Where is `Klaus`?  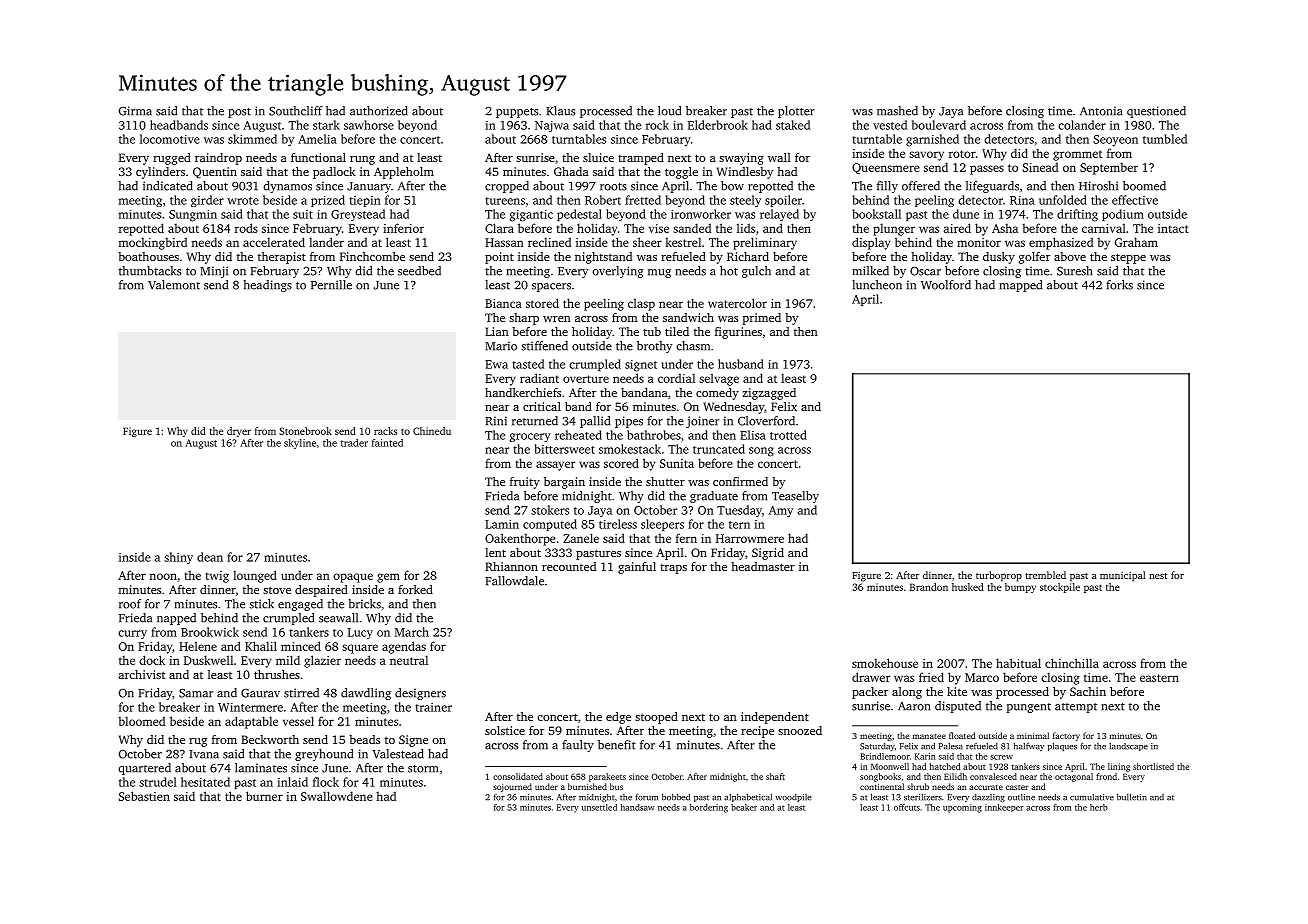 Klaus is located at coordinates (560, 111).
